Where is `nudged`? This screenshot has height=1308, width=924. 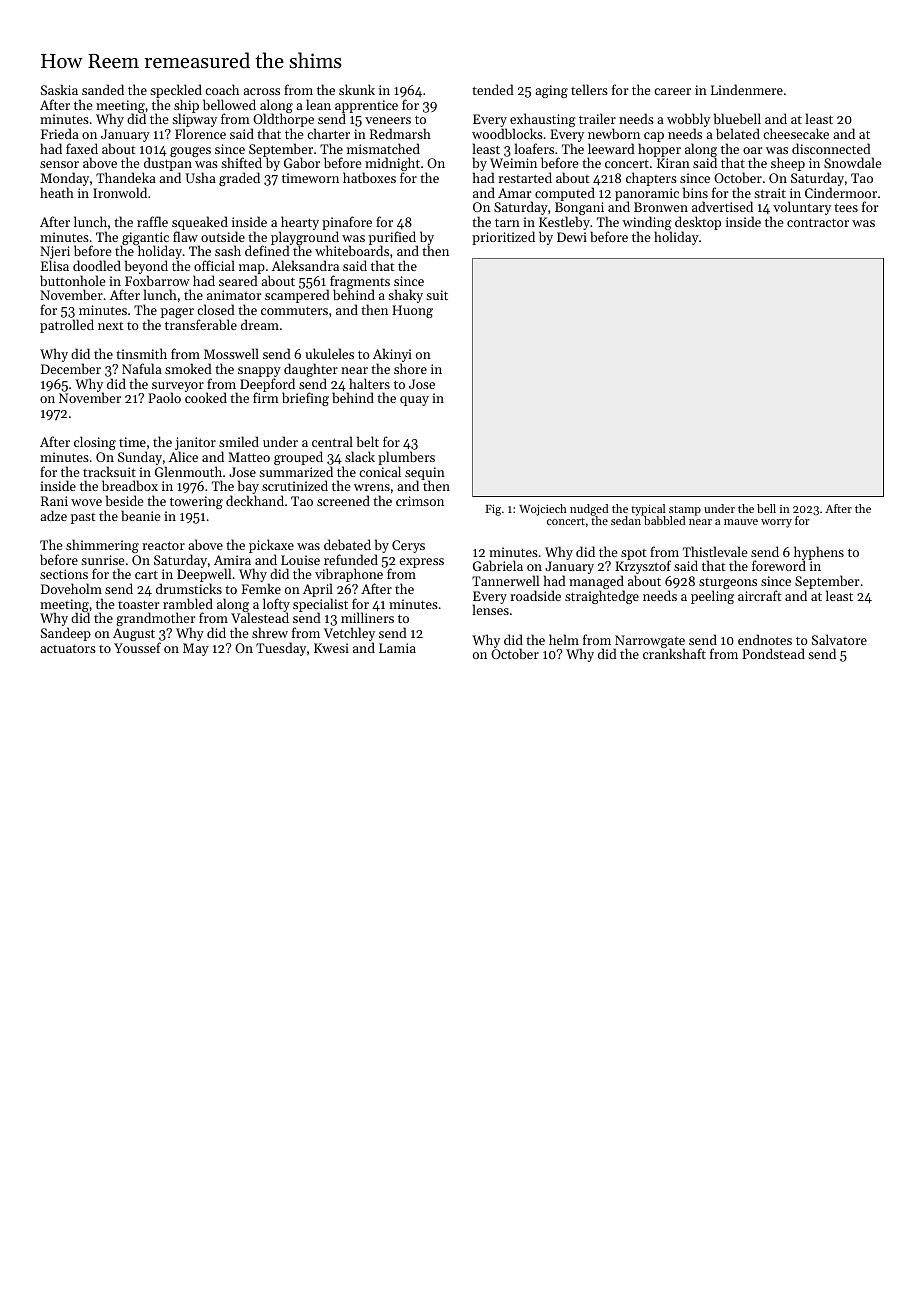
nudged is located at coordinates (589, 510).
